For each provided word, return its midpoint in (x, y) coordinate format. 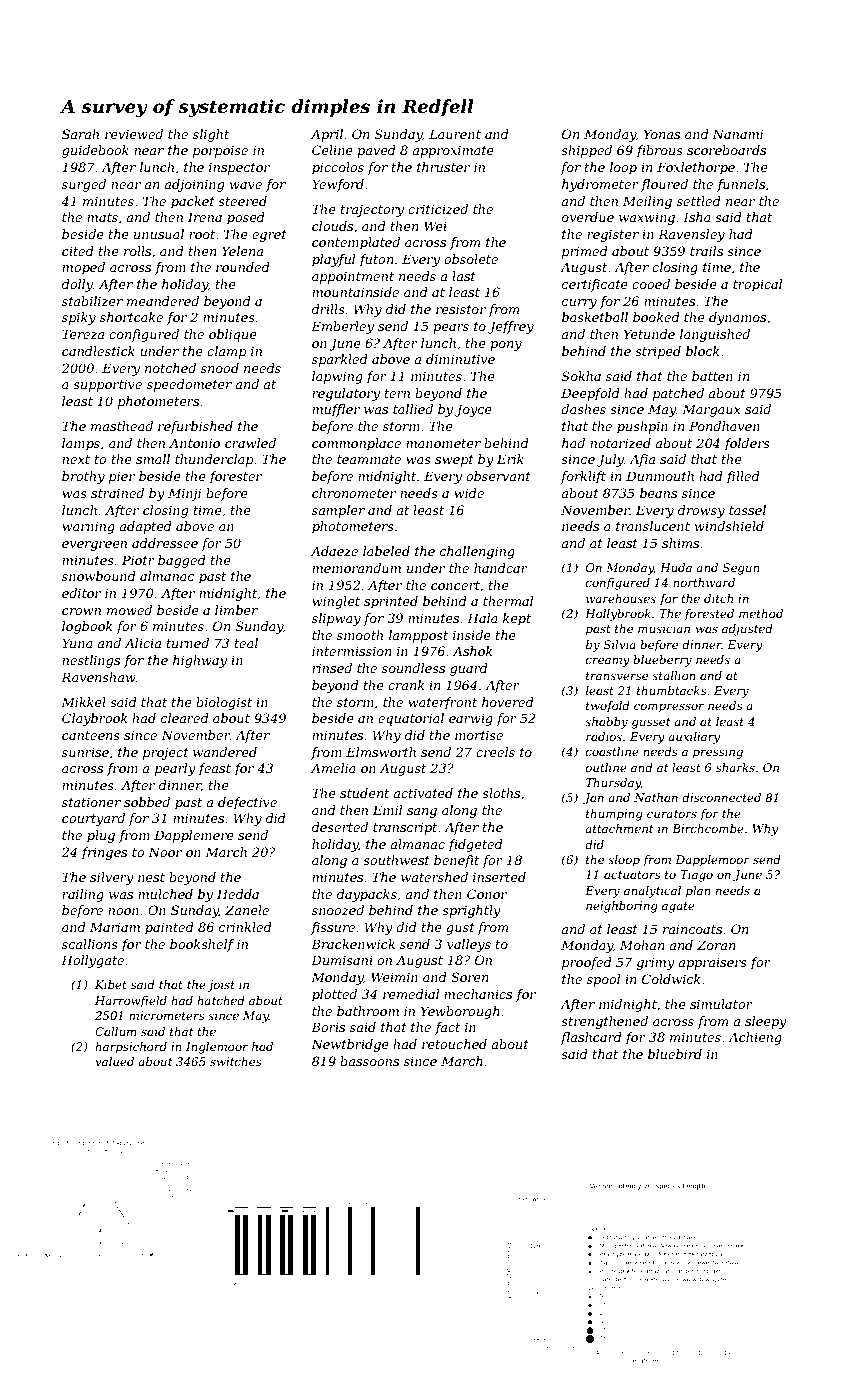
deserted (340, 827)
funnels (741, 185)
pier (122, 477)
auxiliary (694, 738)
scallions (90, 944)
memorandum (356, 568)
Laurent (455, 134)
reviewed (134, 134)
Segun (741, 569)
